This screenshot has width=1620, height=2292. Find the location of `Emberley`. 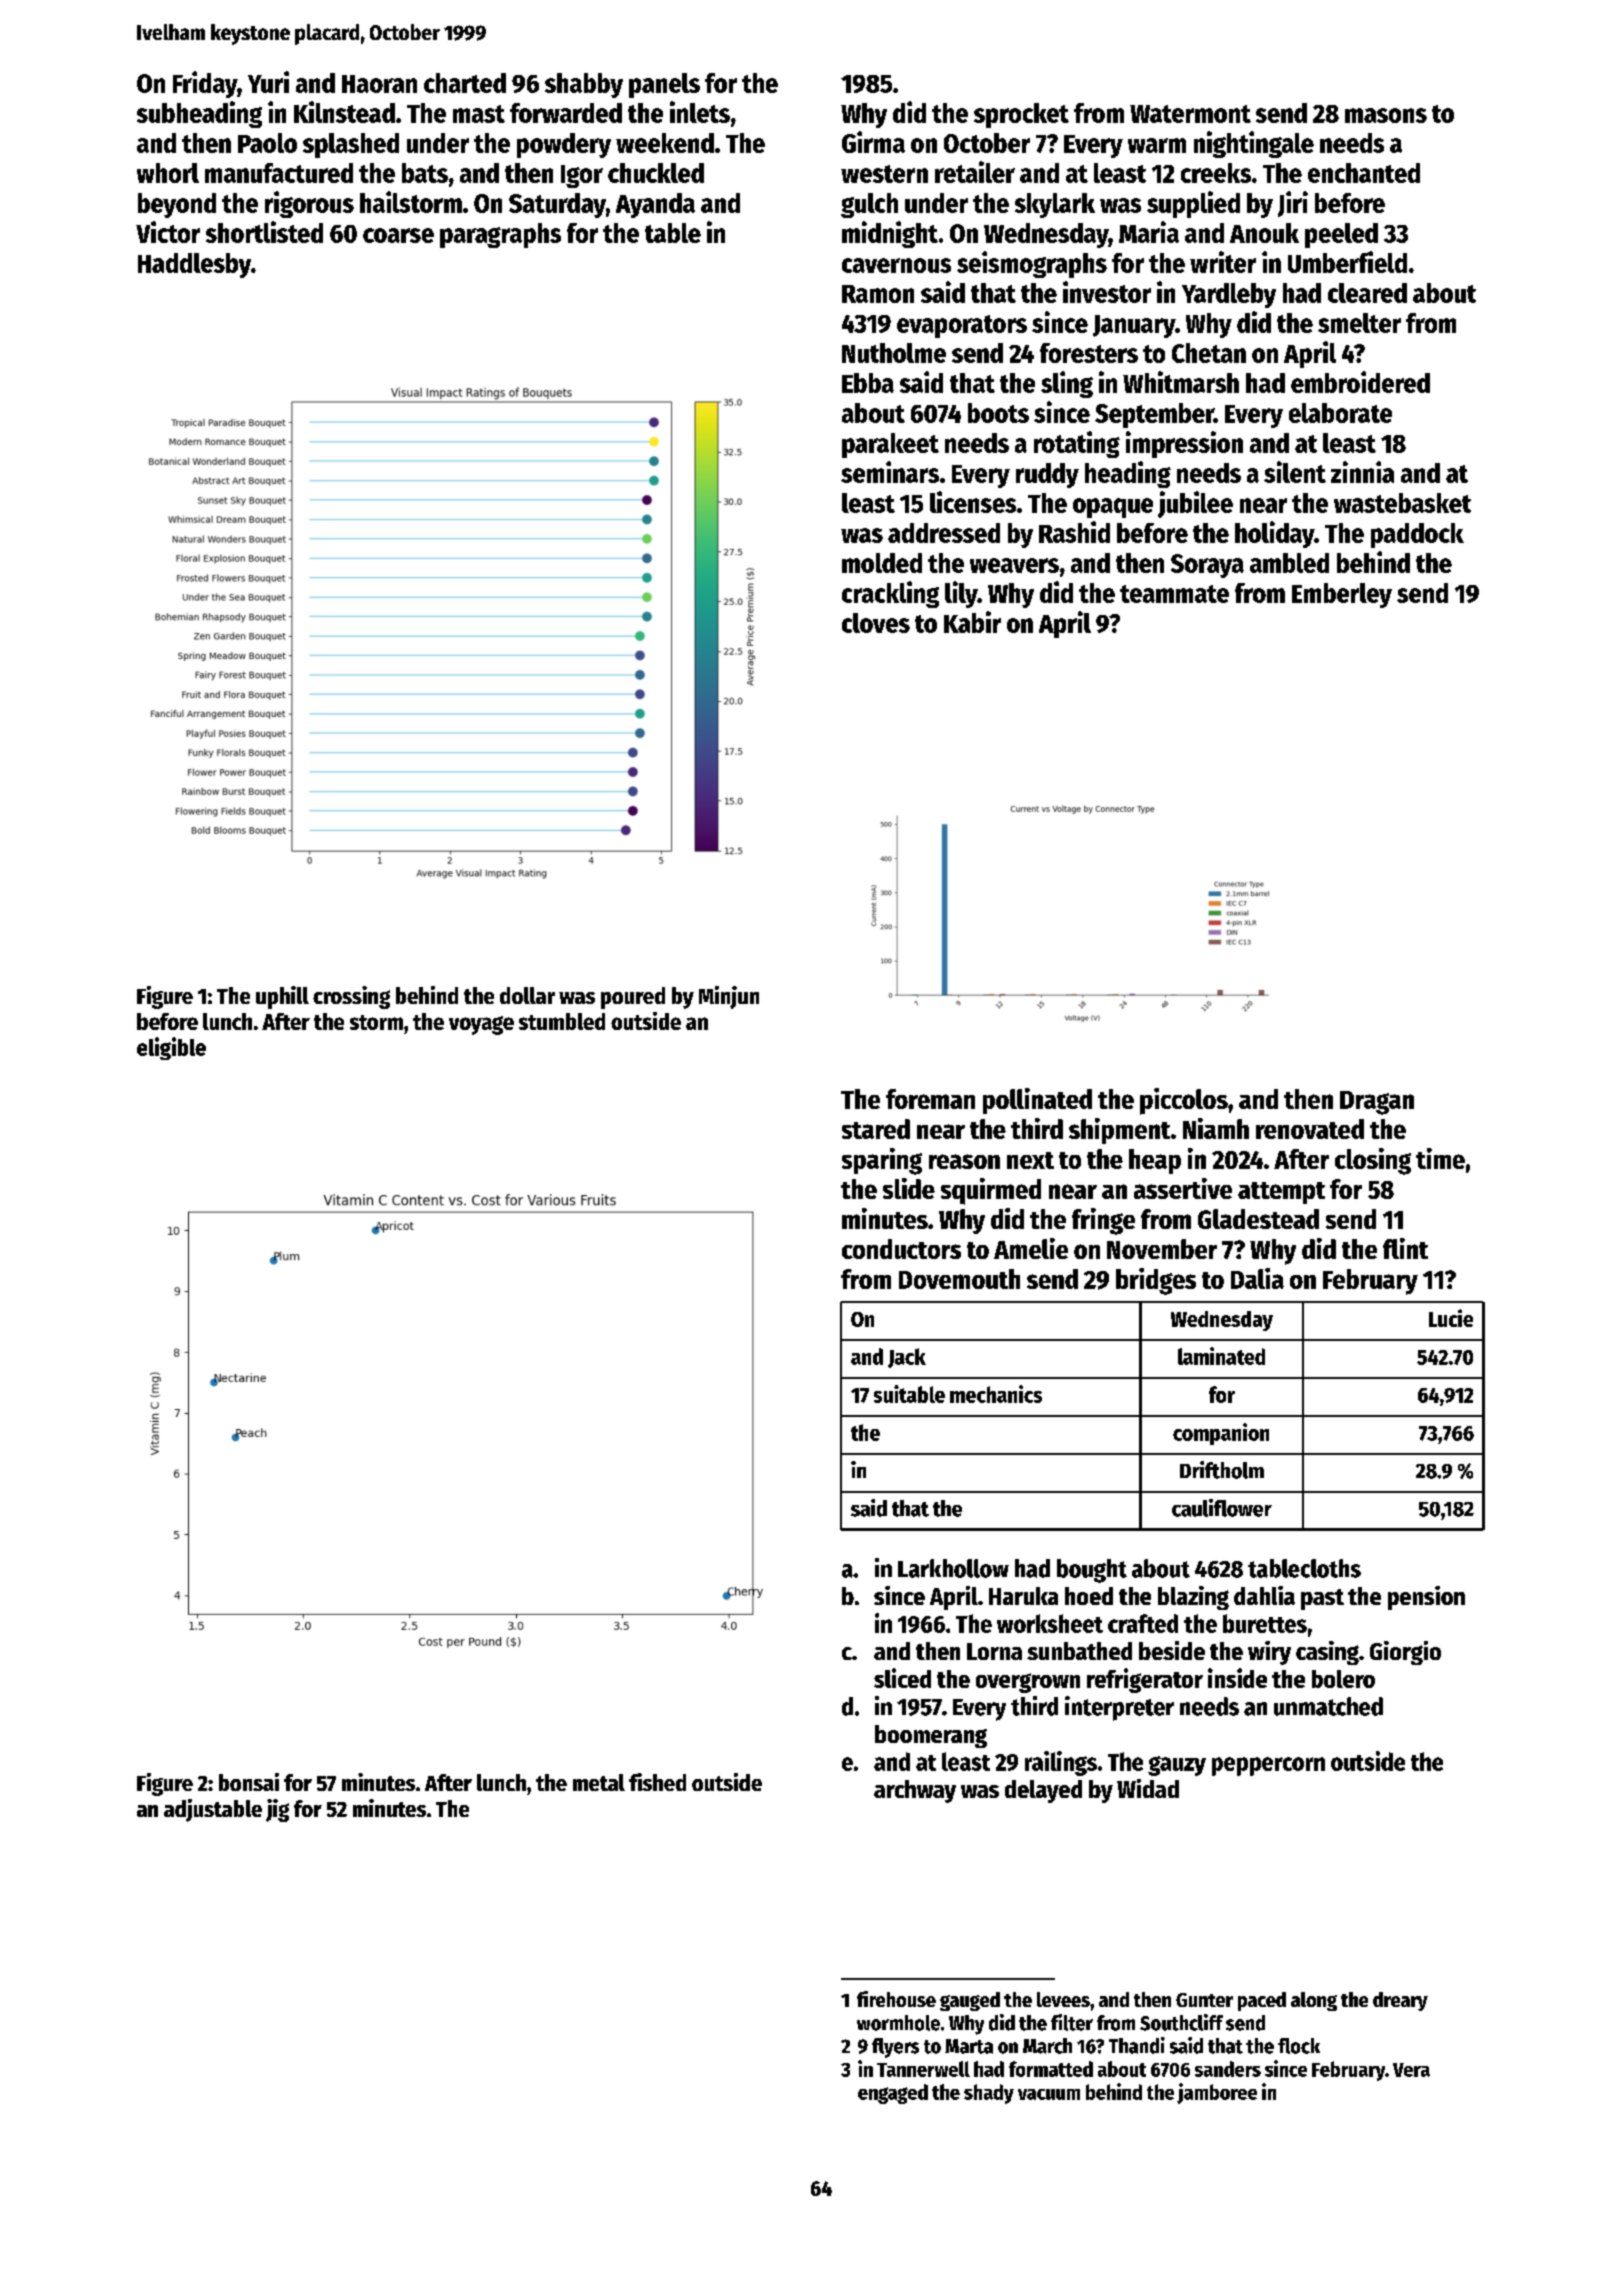

Emberley is located at coordinates (1342, 595).
